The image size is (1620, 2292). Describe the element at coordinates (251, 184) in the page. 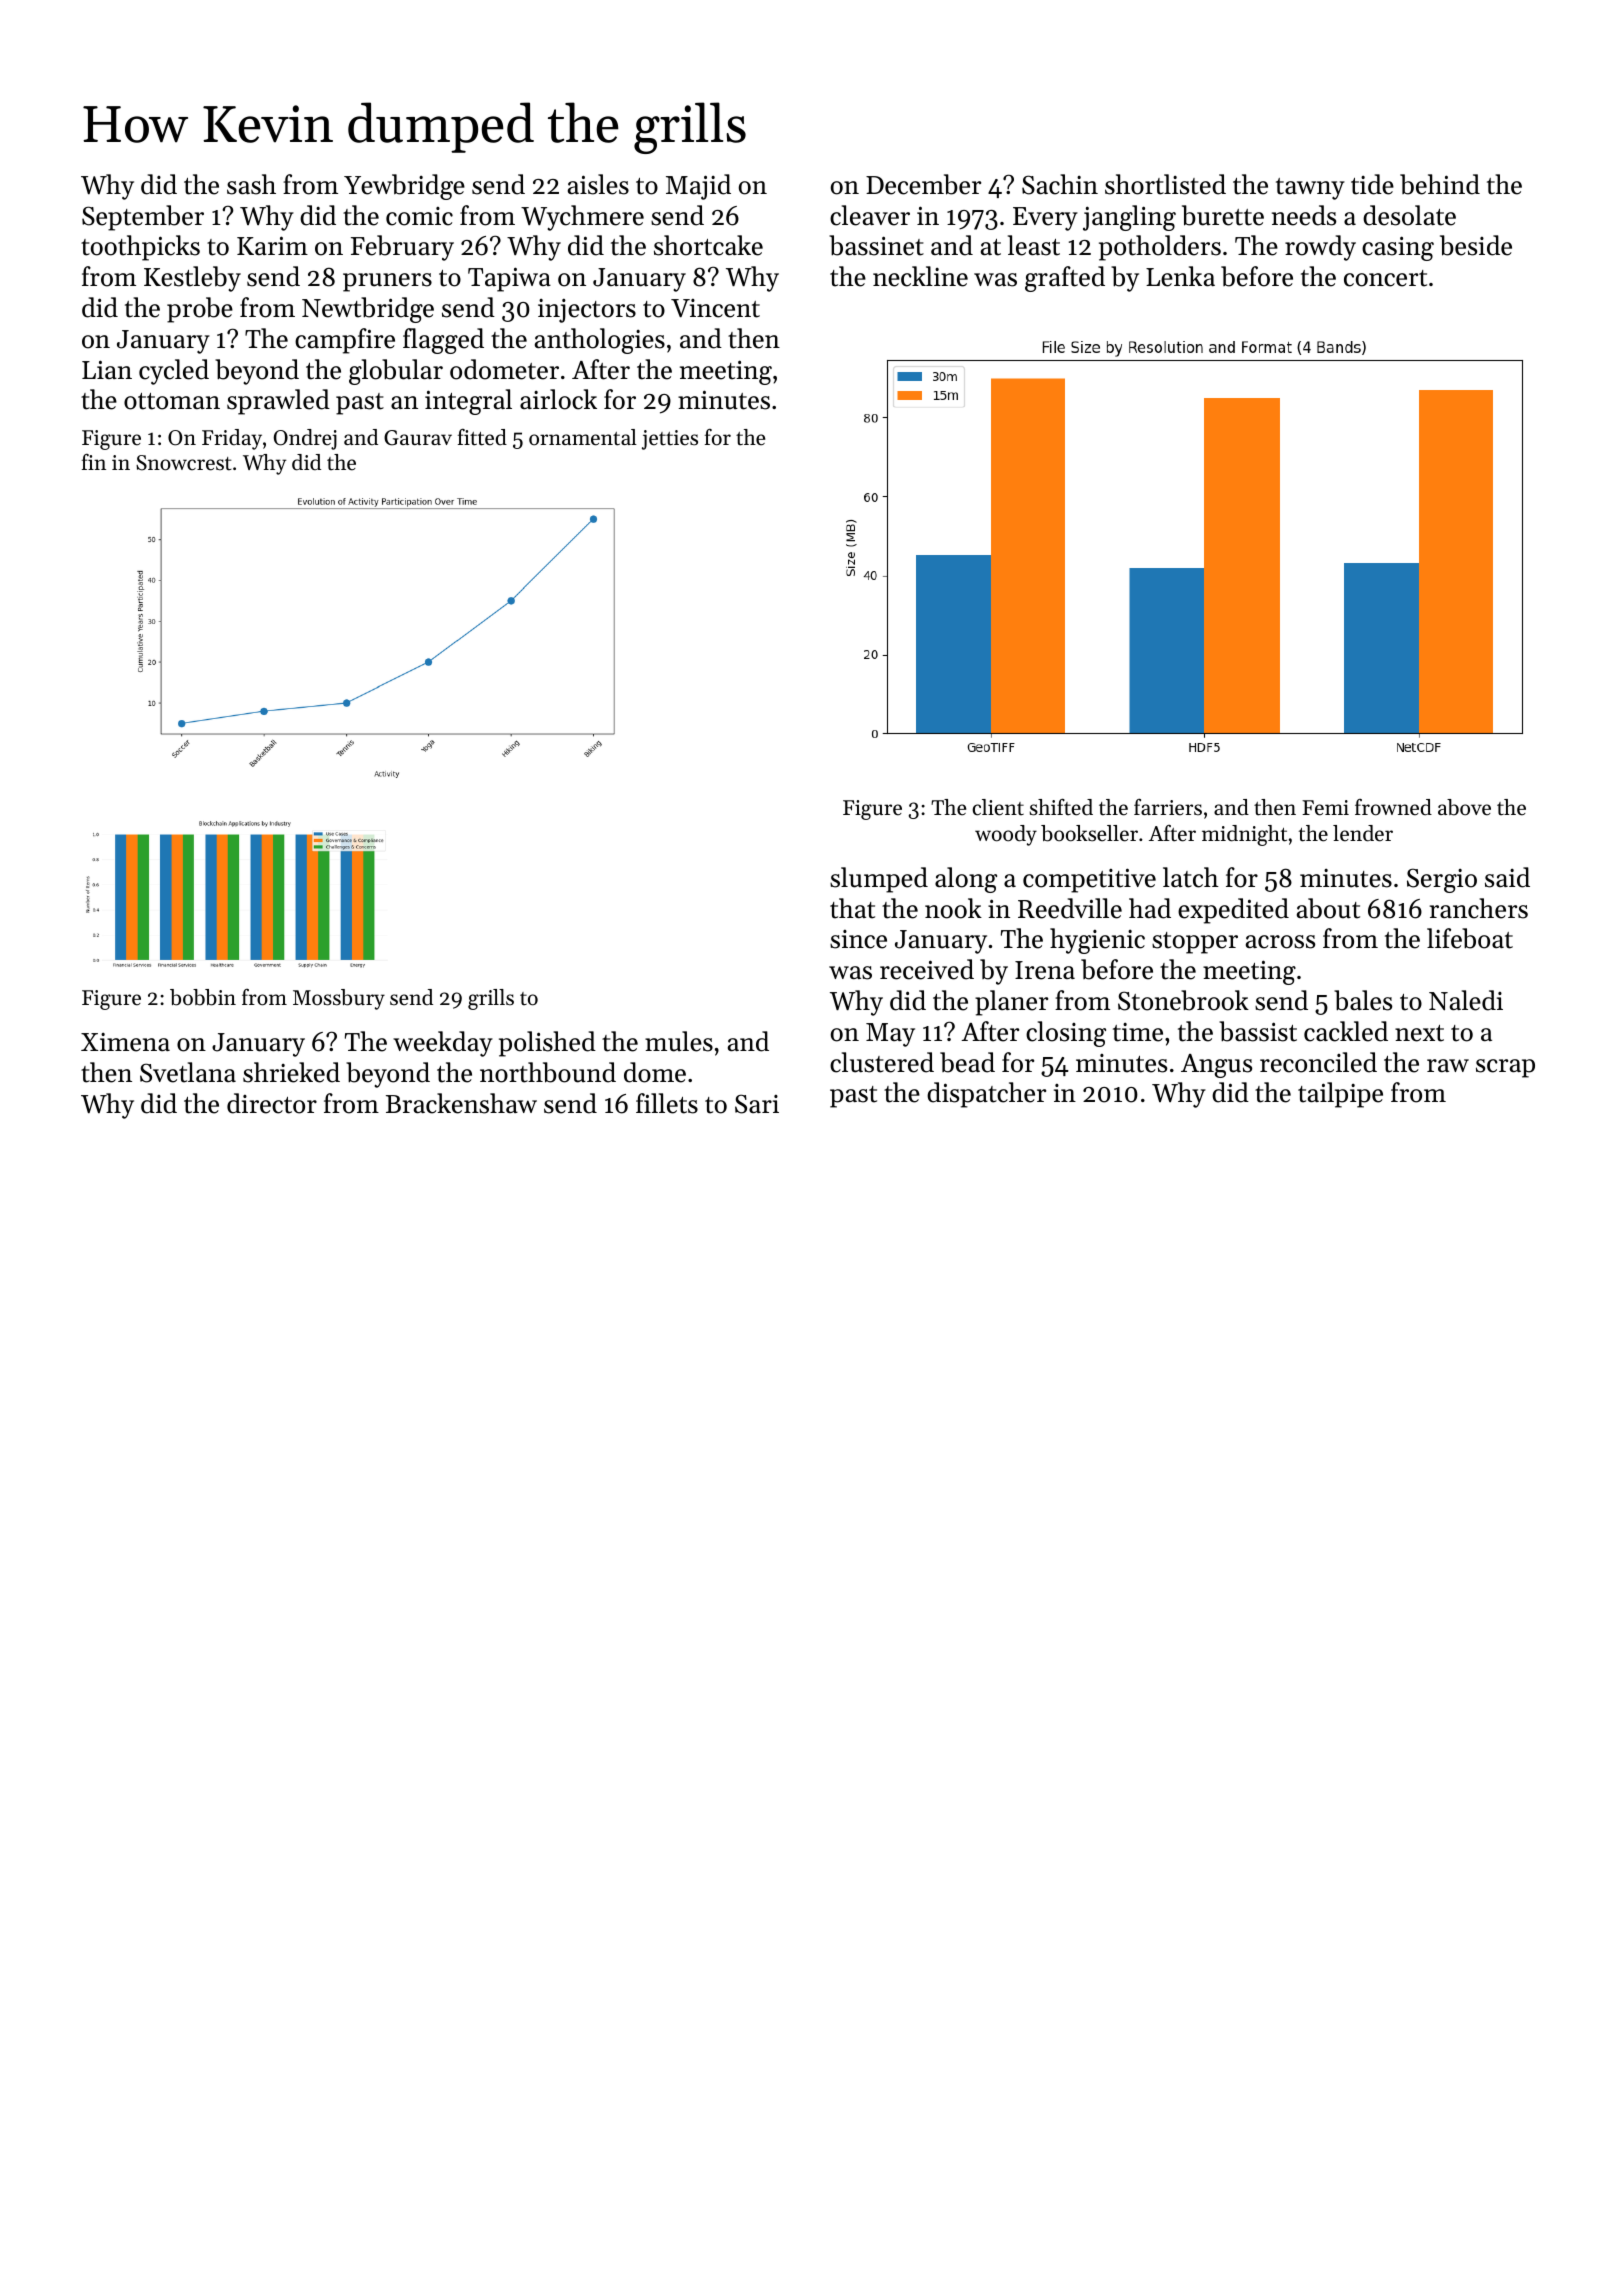

I see `sash` at that location.
